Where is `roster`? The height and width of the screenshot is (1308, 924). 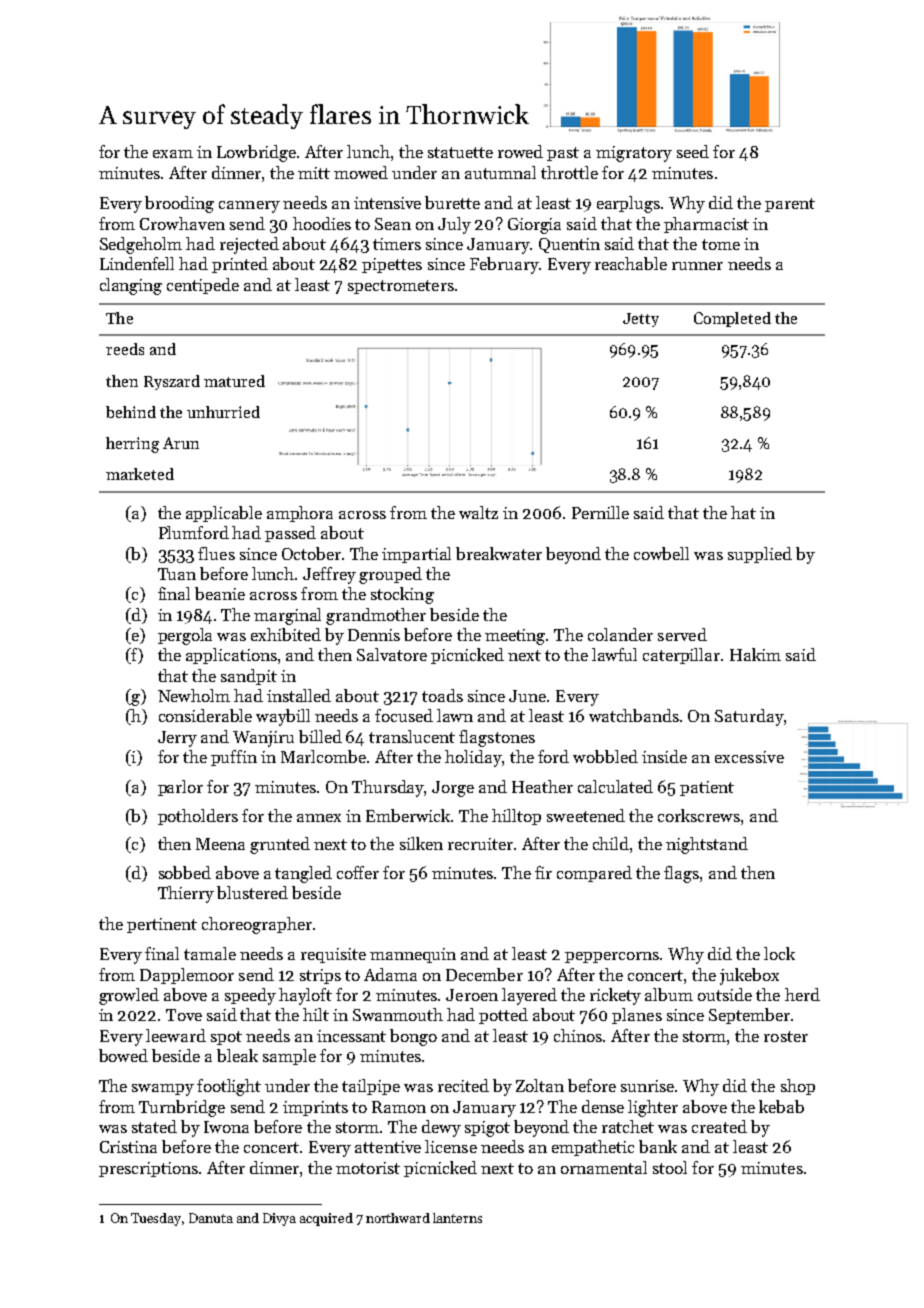
roster is located at coordinates (786, 1036).
